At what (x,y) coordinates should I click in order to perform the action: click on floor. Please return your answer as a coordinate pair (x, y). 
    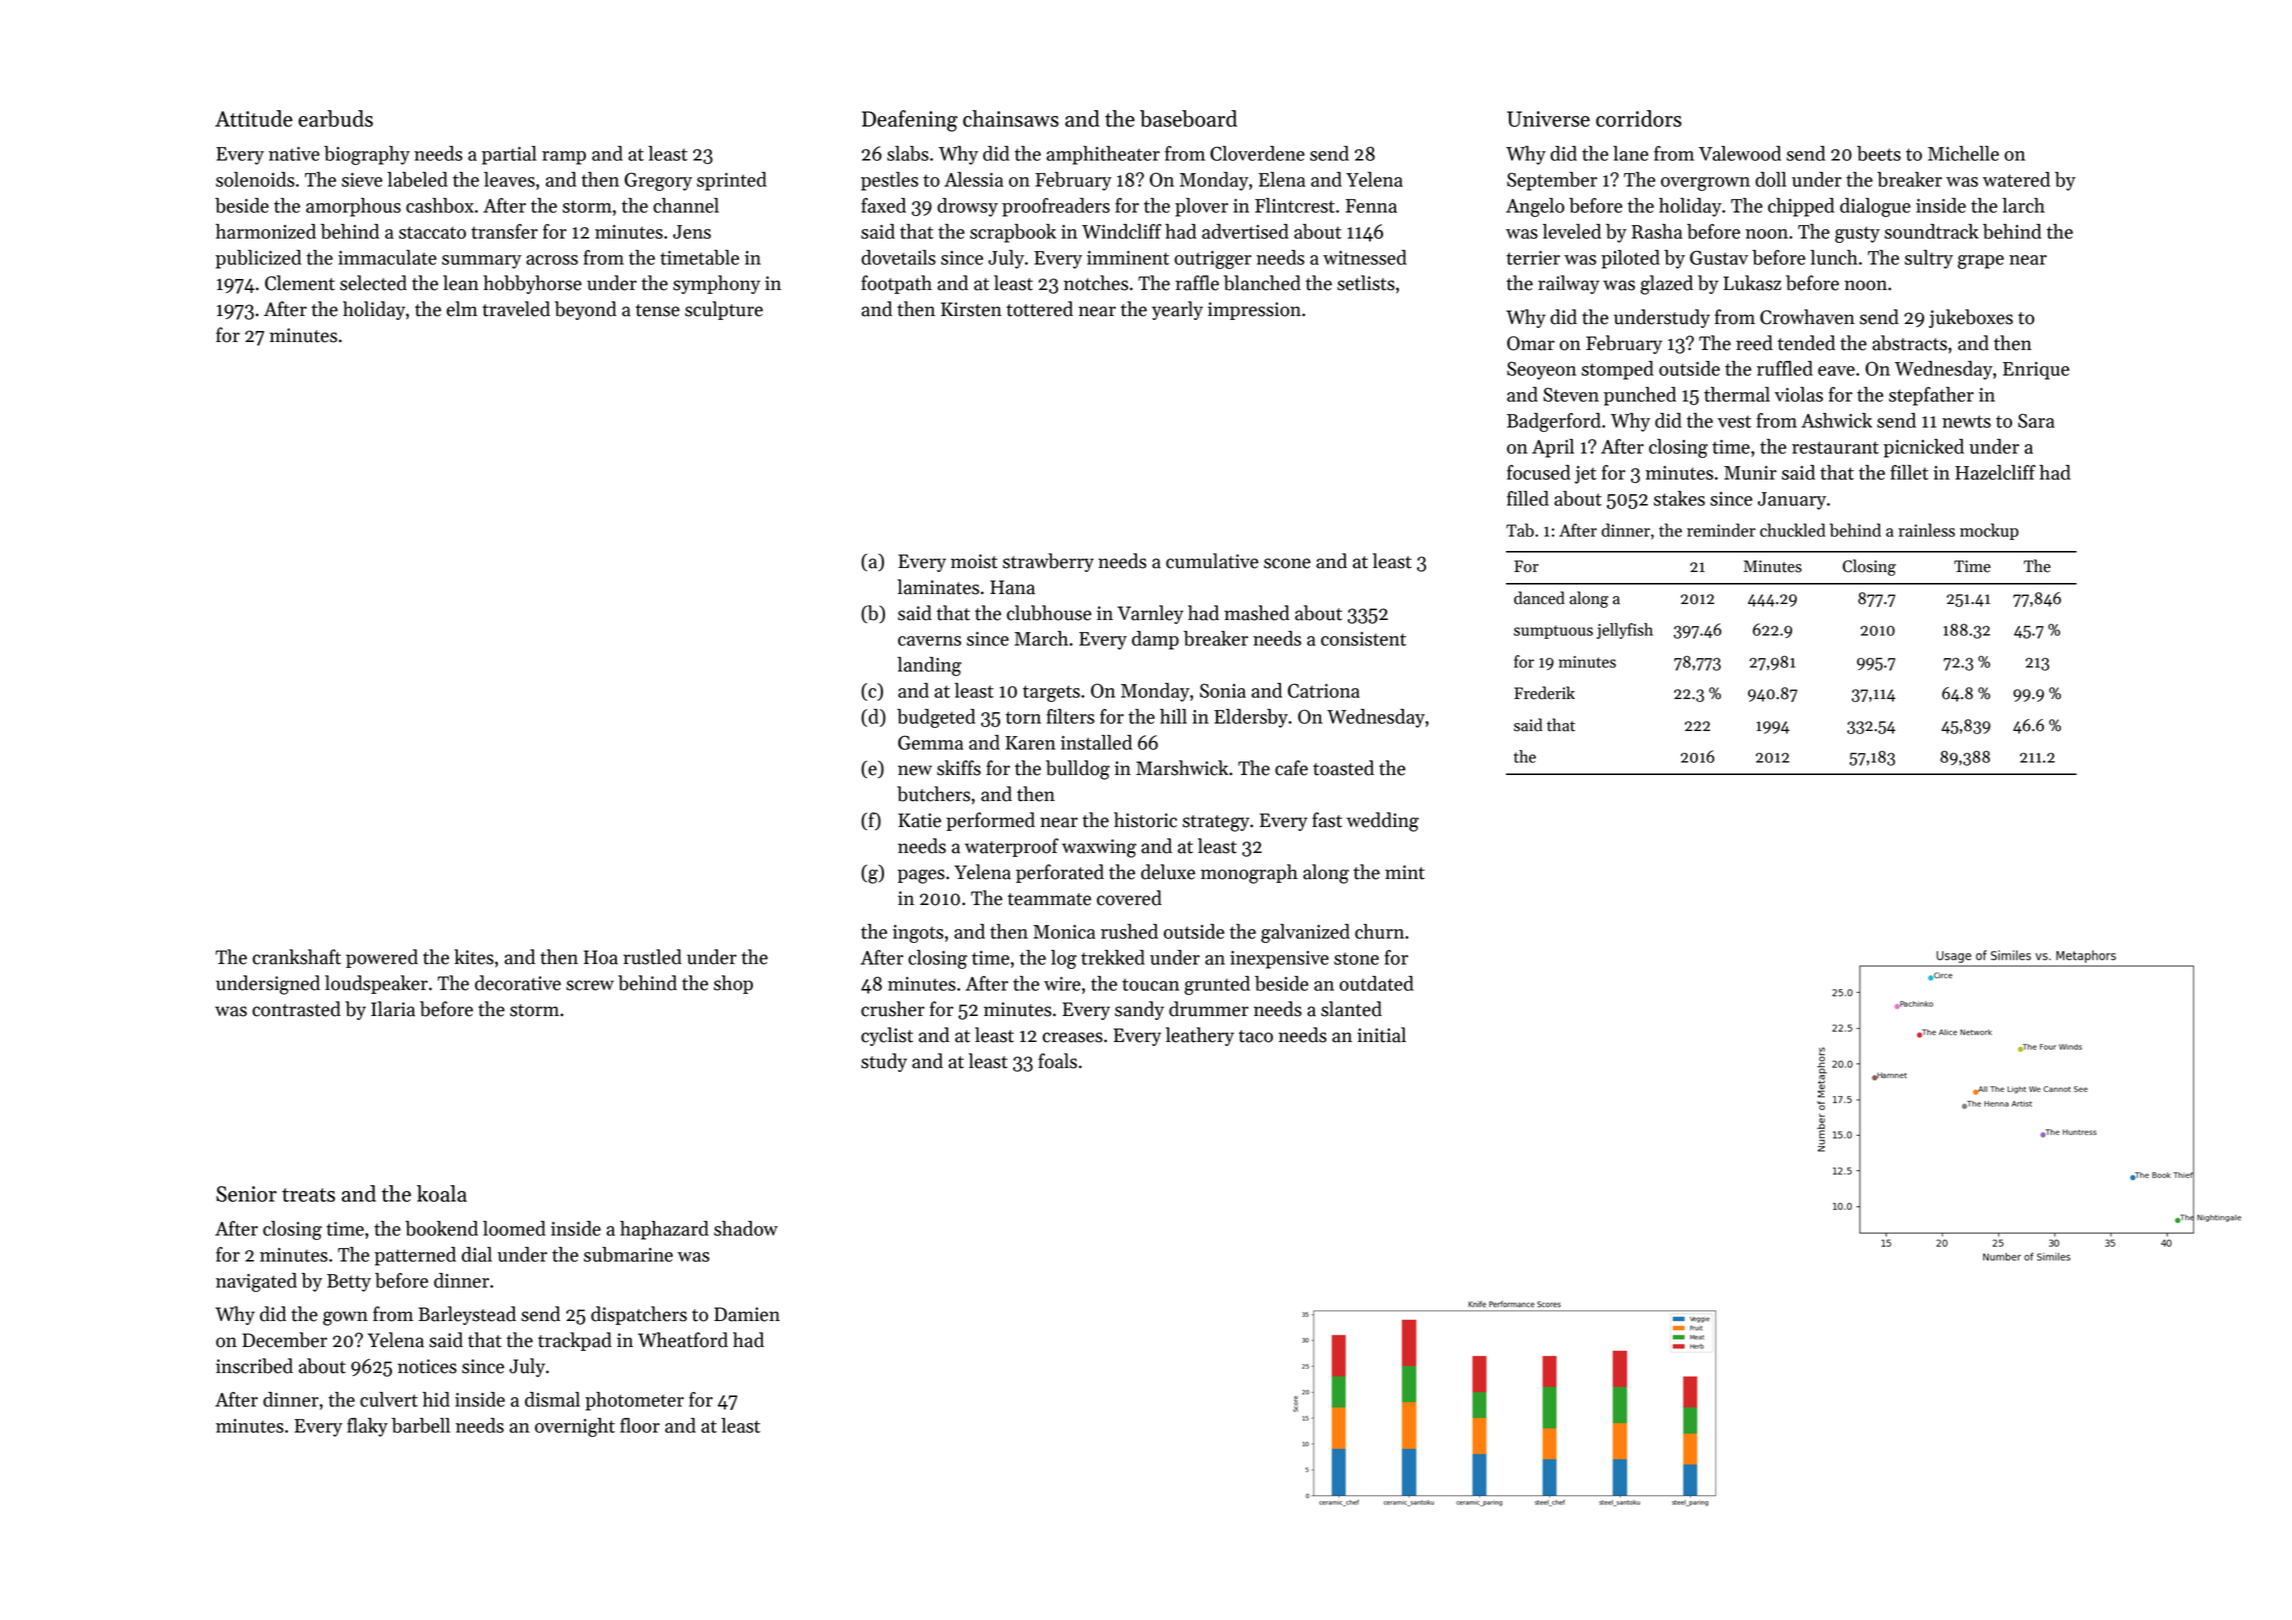
    Looking at the image, I should click on (640, 1425).
